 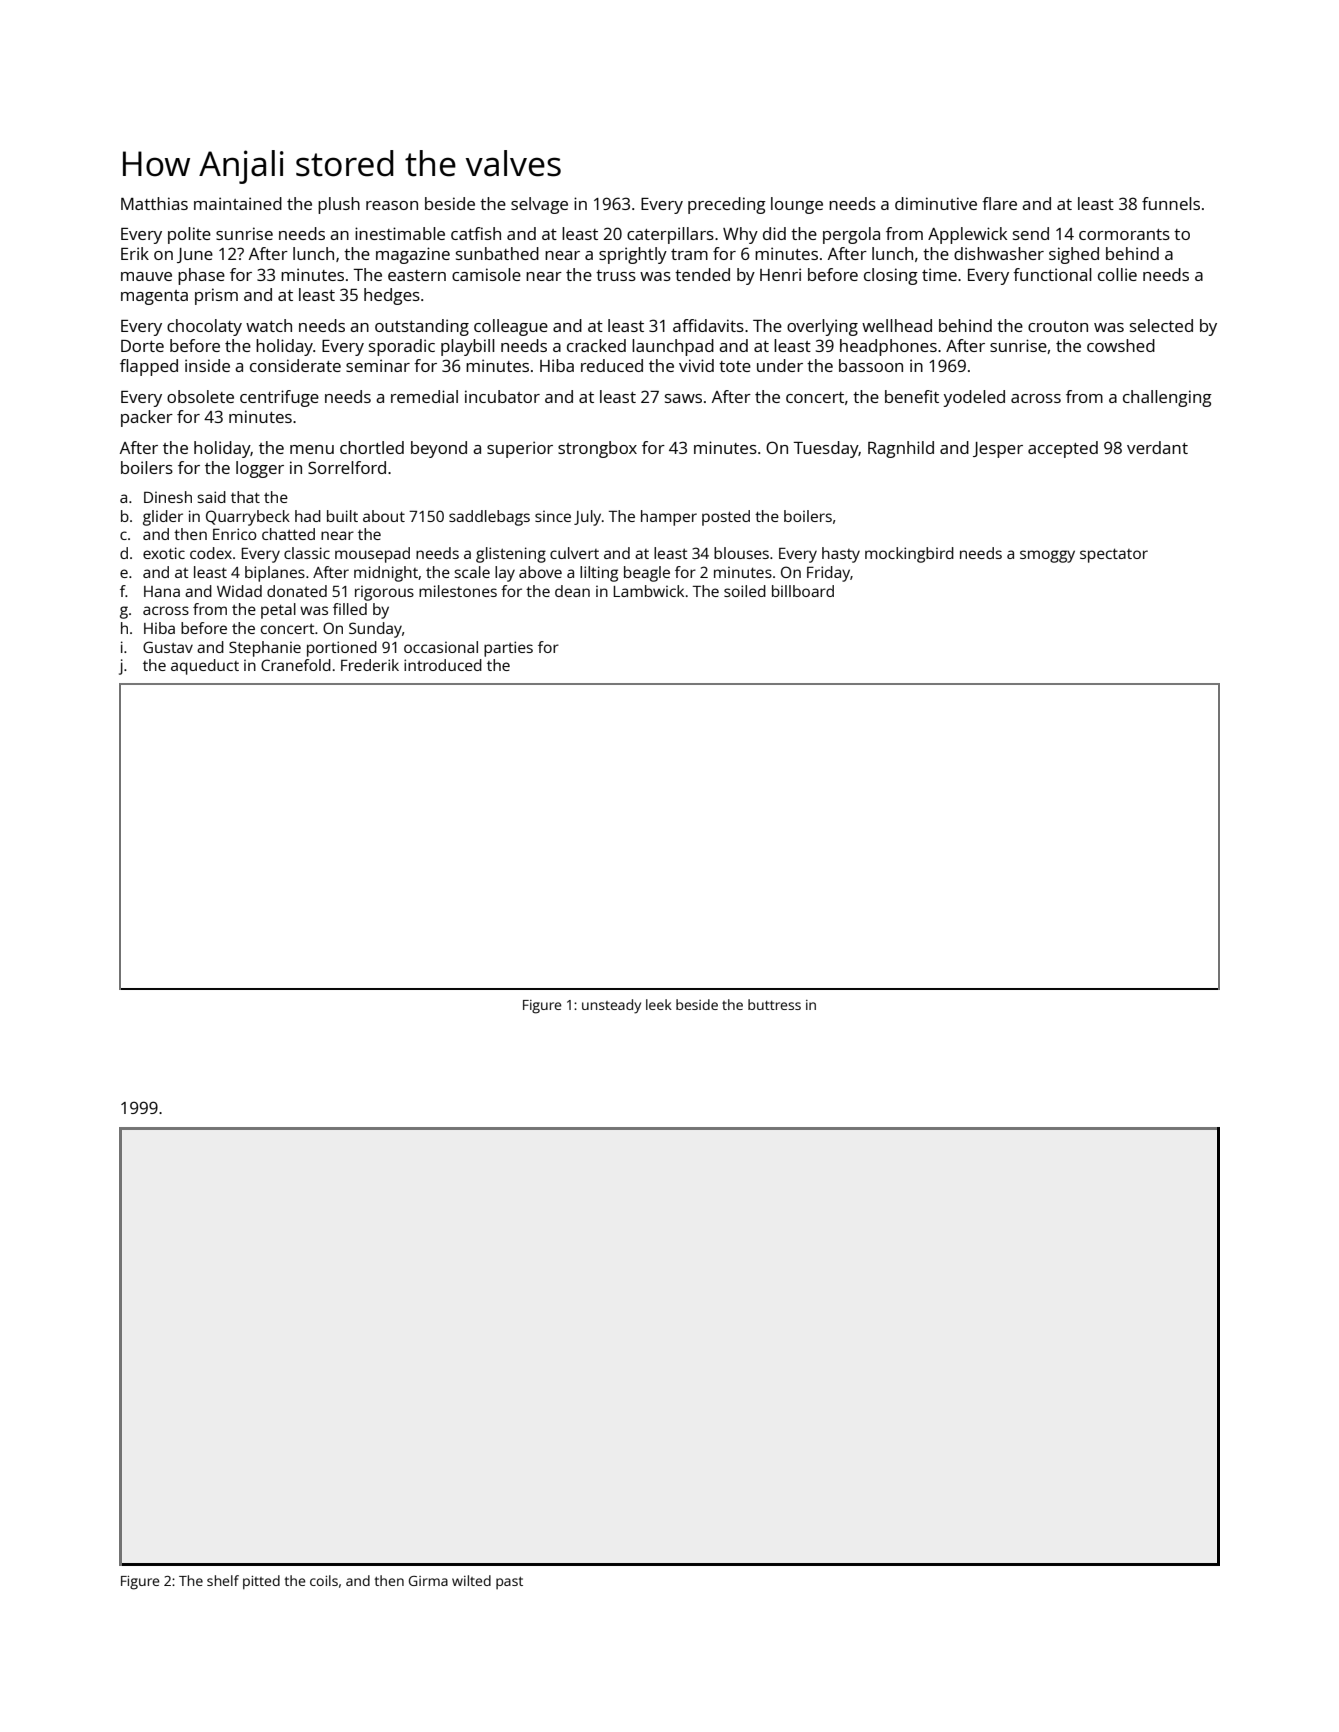 What do you see at coordinates (999, 203) in the image?
I see `flare` at bounding box center [999, 203].
